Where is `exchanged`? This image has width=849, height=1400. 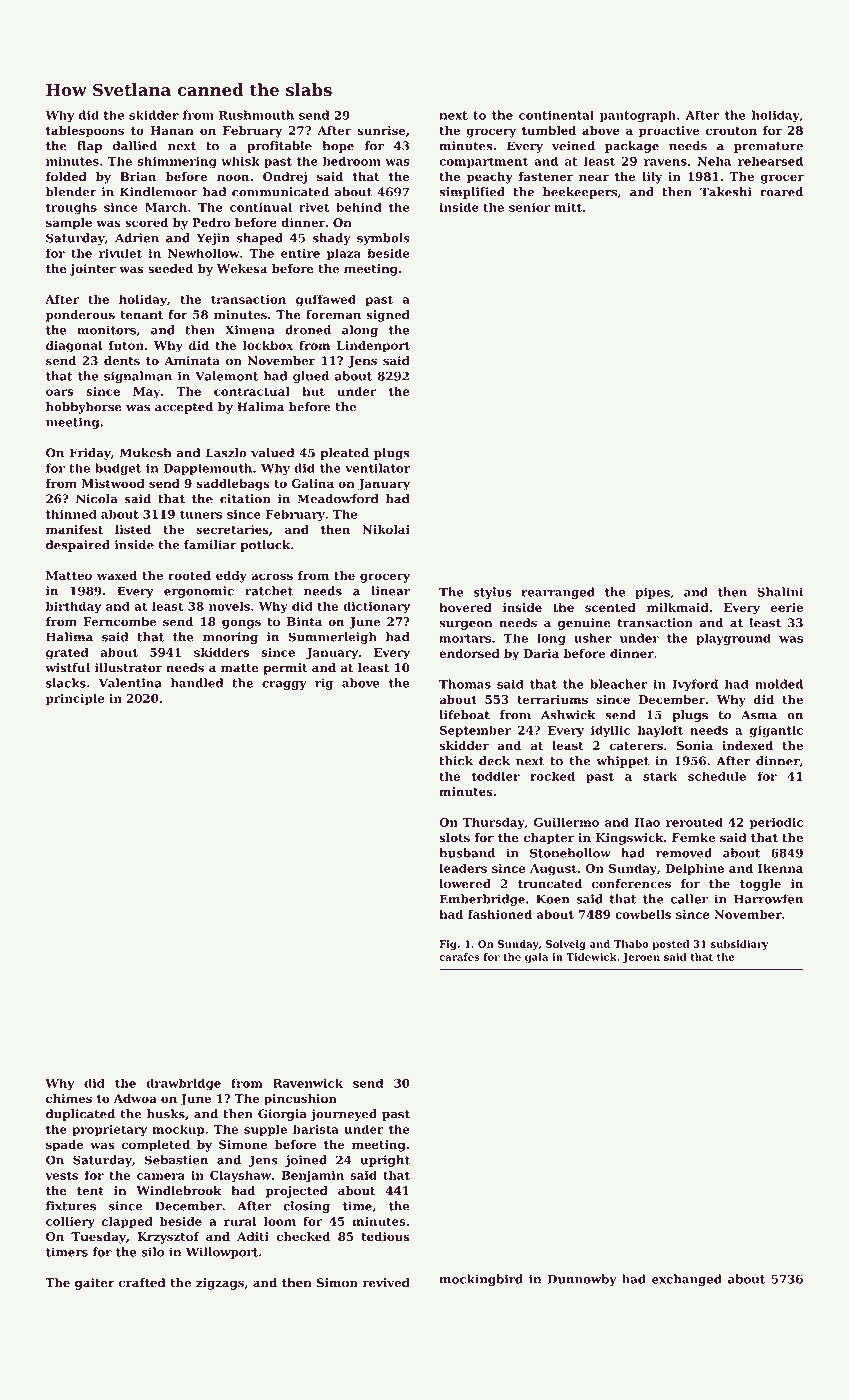
exchanged is located at coordinates (687, 1280).
